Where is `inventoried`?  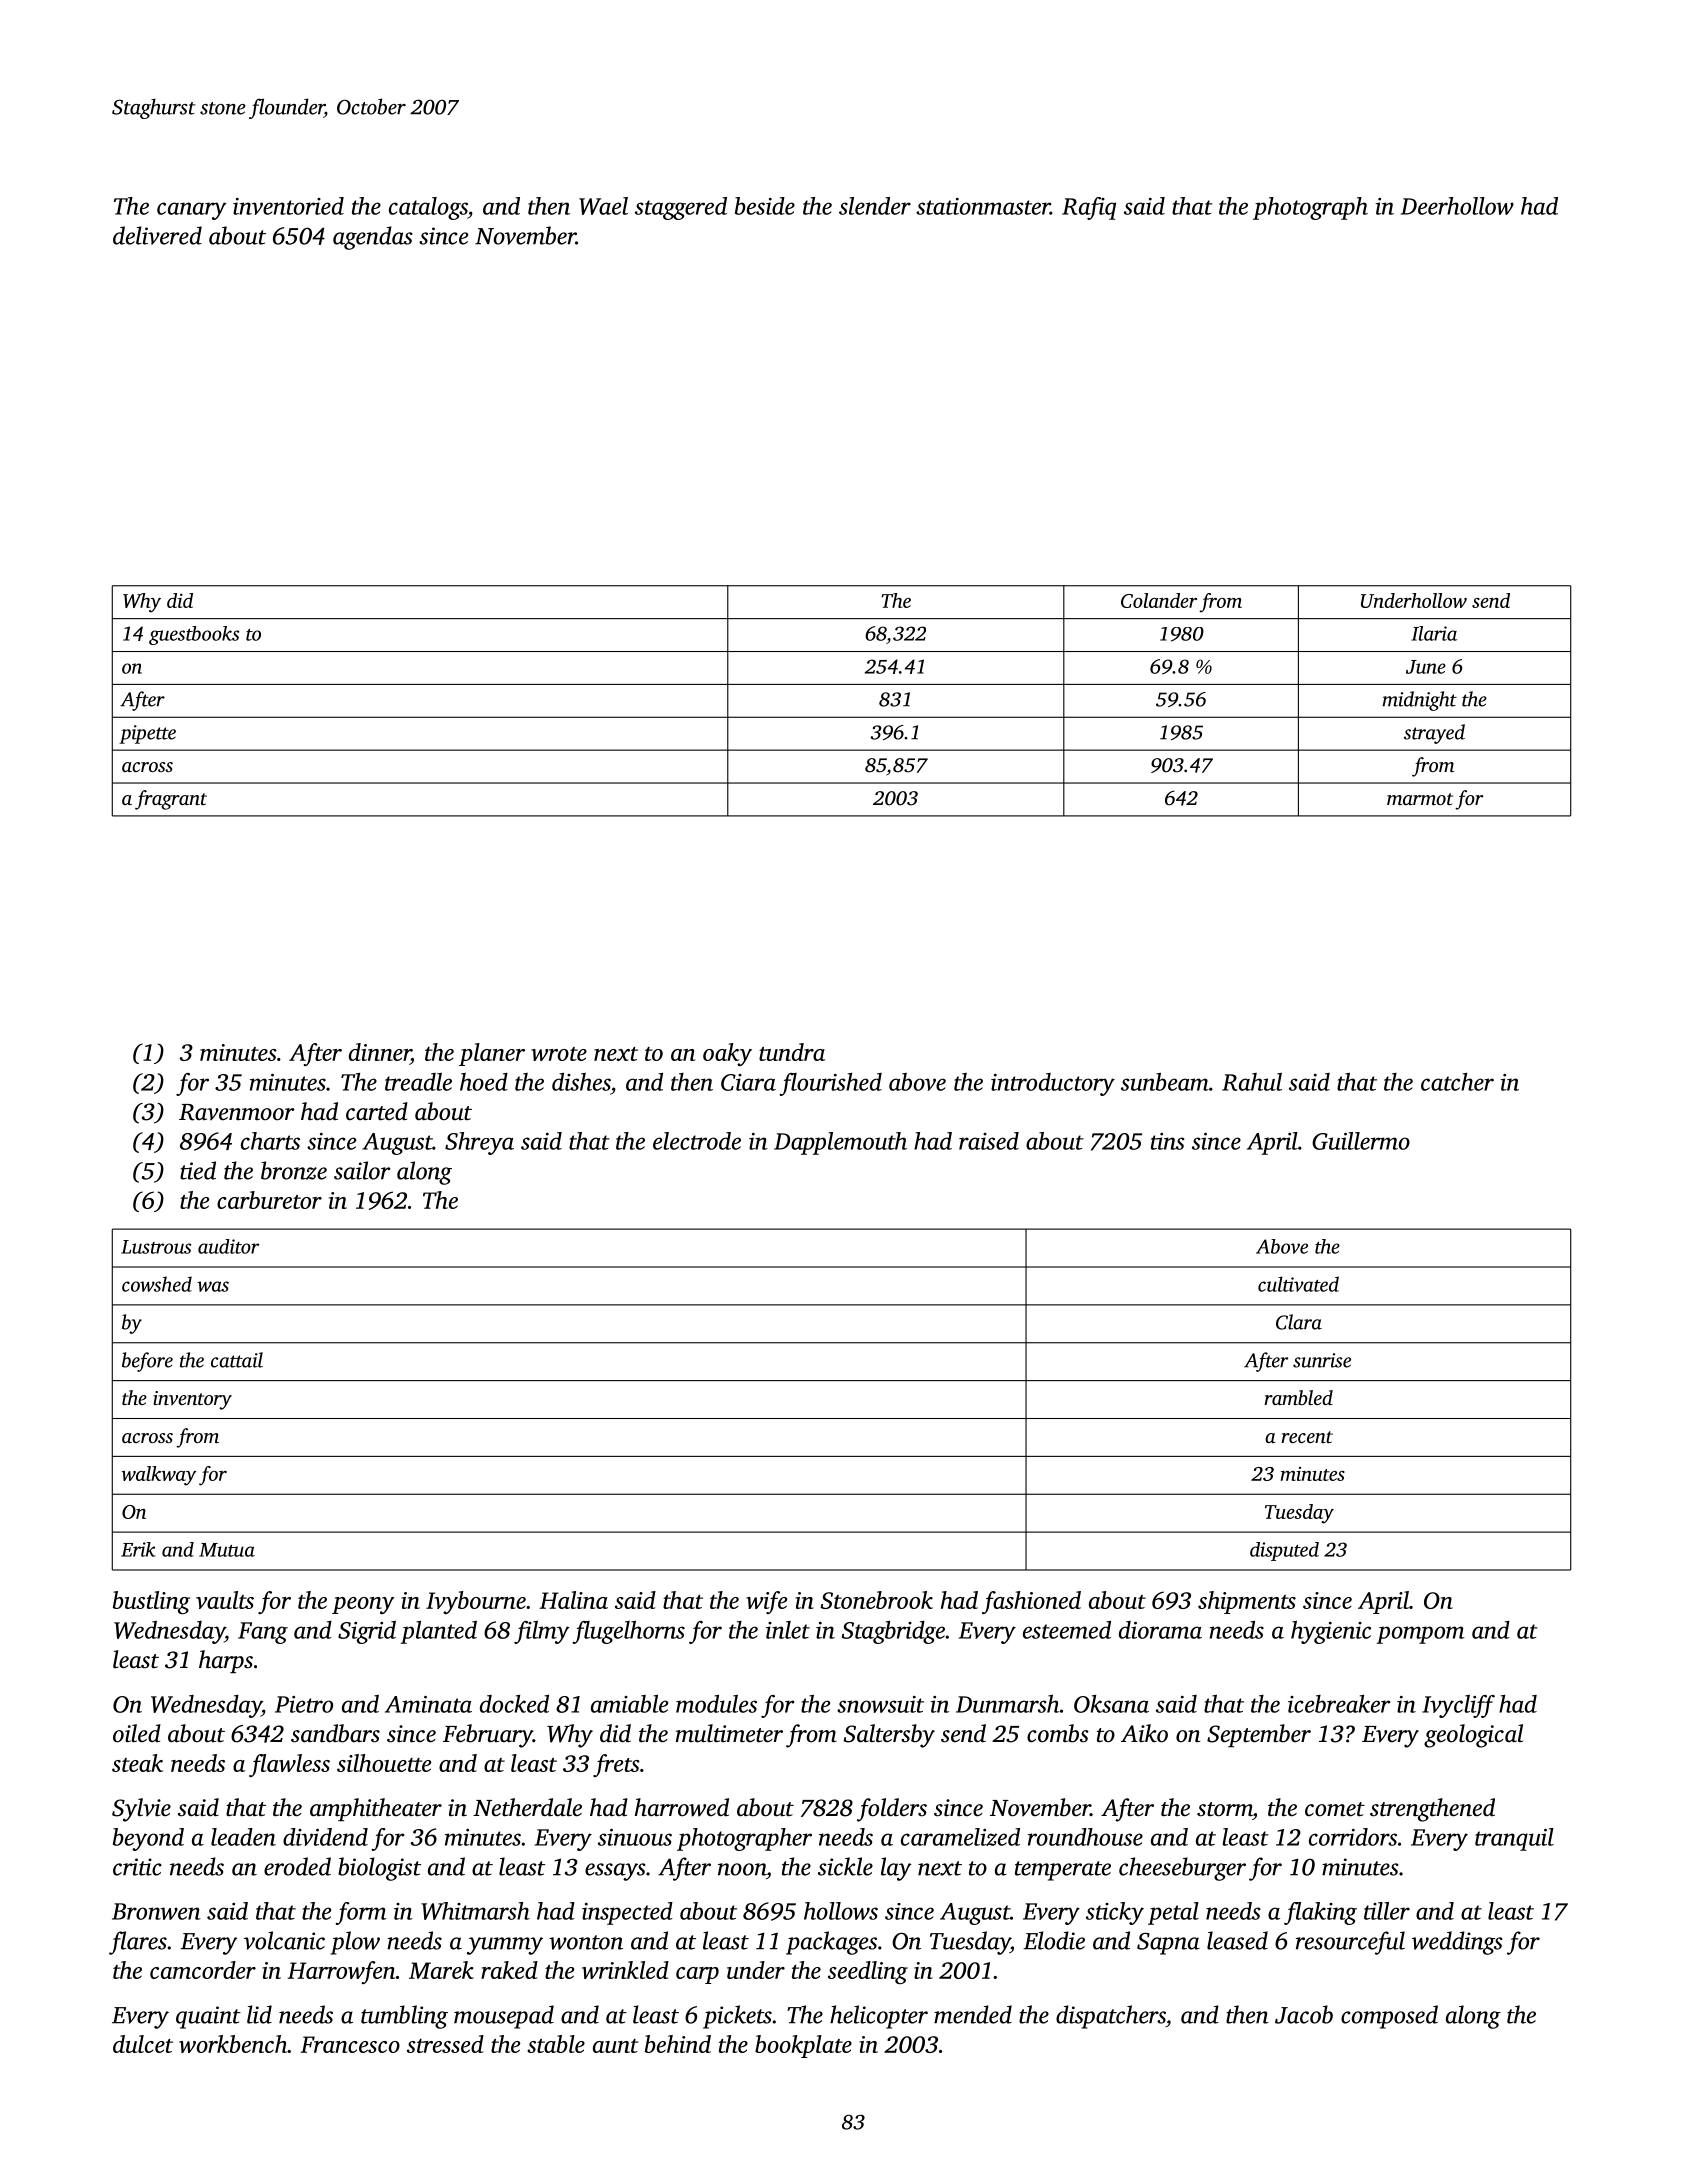
inventoried is located at coordinates (288, 206).
